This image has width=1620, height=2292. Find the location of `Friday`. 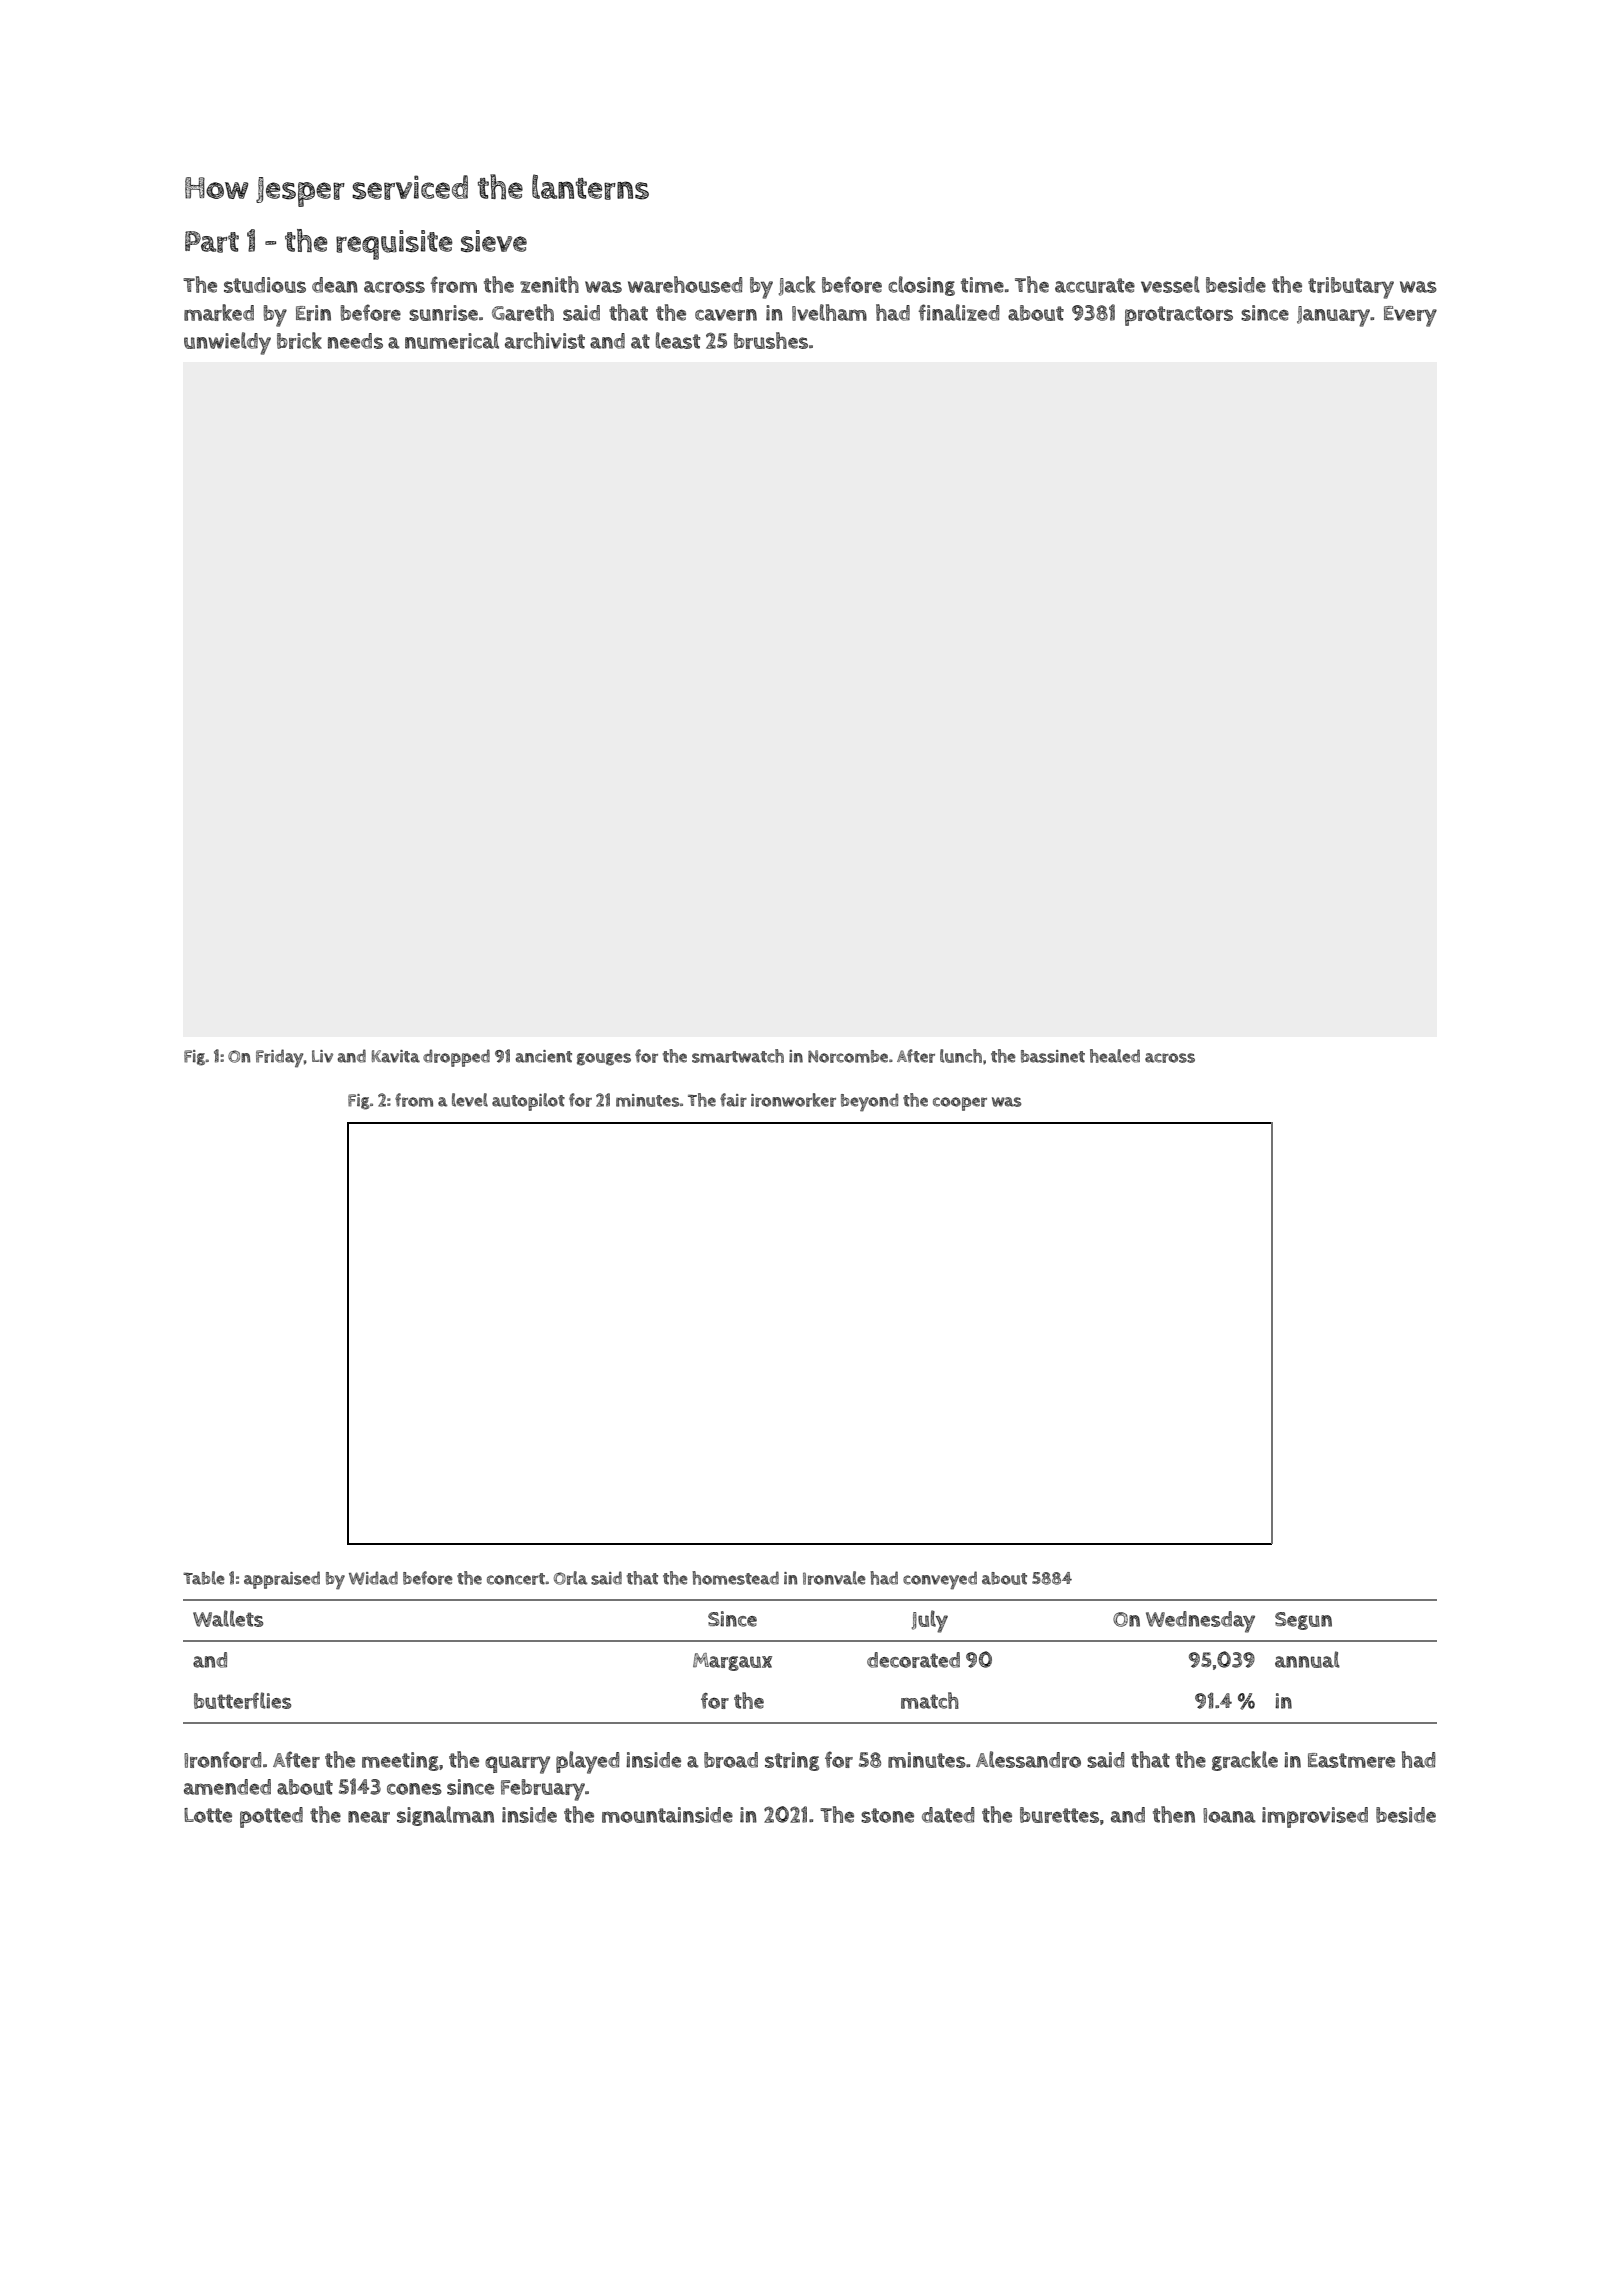

Friday is located at coordinates (279, 1058).
